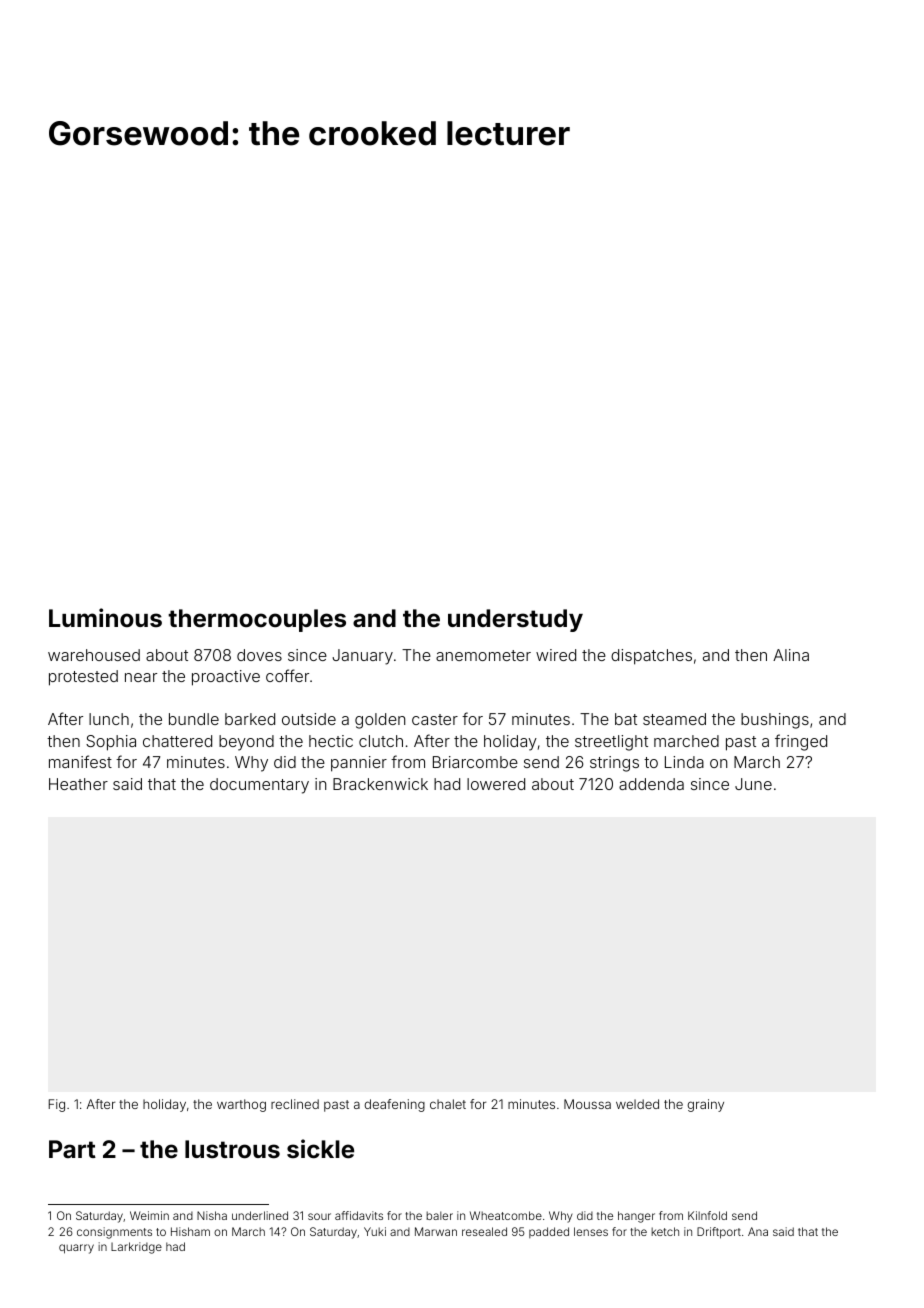 Image resolution: width=924 pixels, height=1308 pixels. What do you see at coordinates (448, 1104) in the document?
I see `chalet` at bounding box center [448, 1104].
